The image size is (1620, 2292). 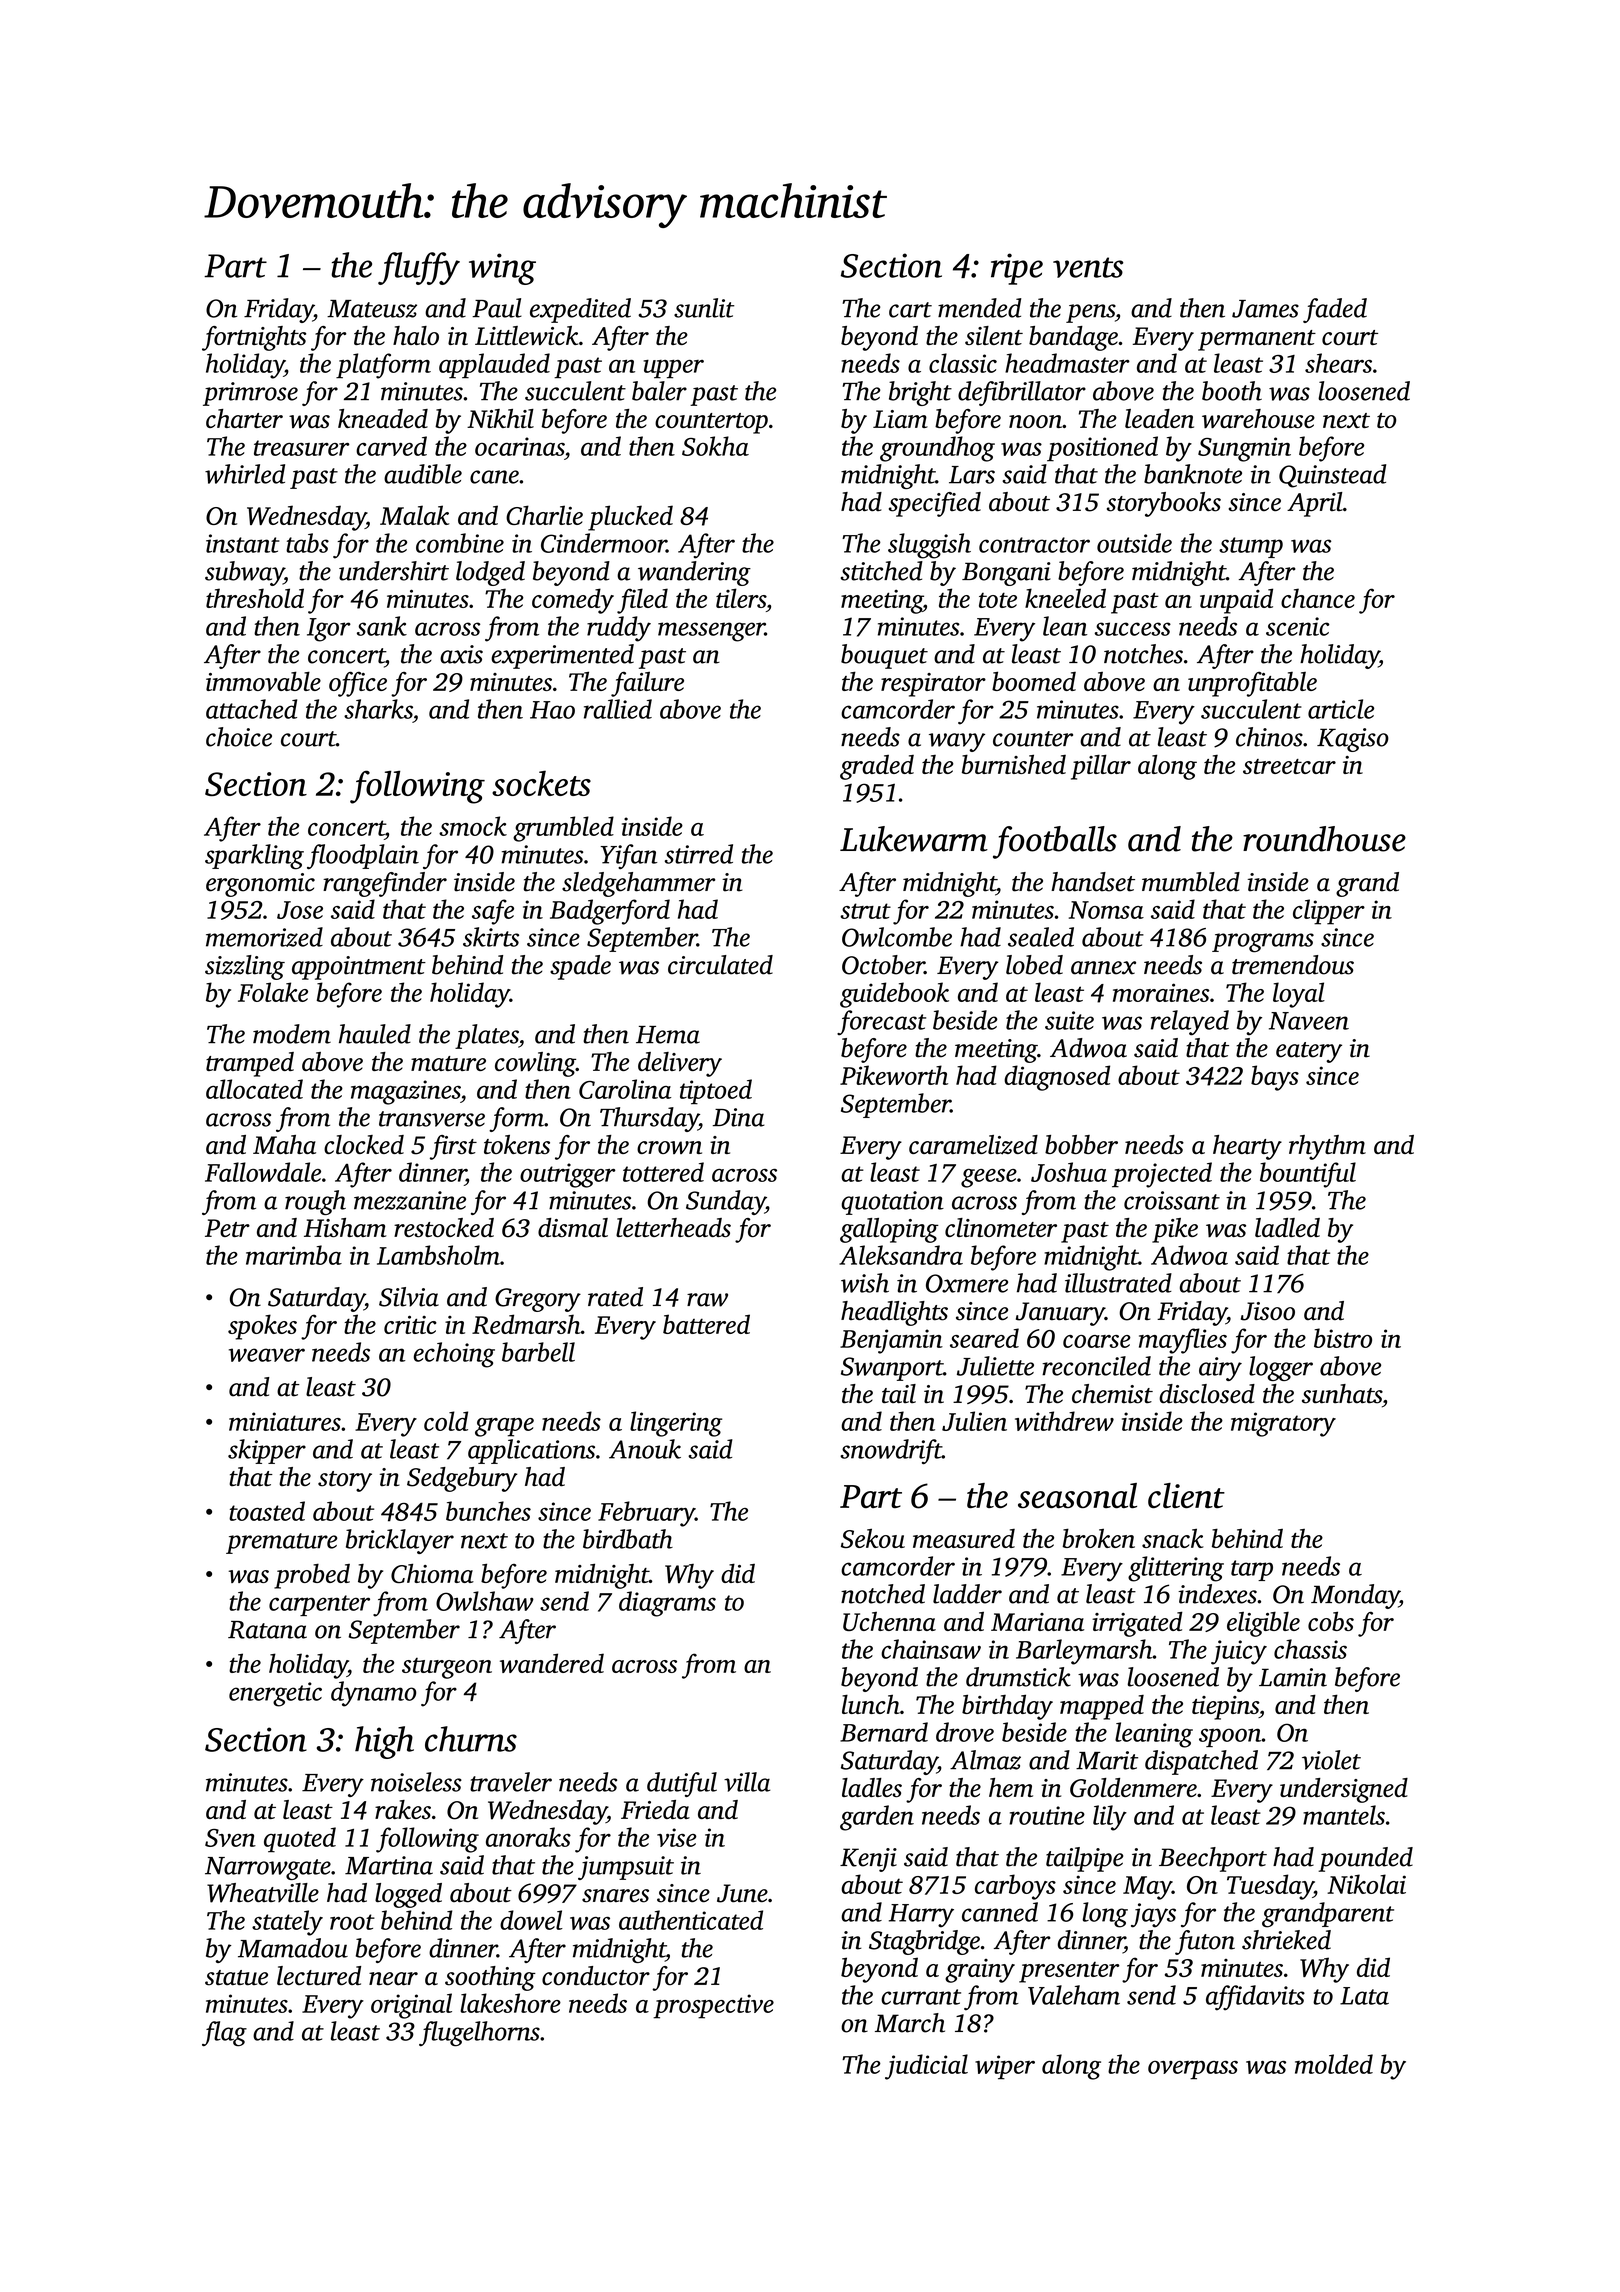 I want to click on wavy, so click(x=957, y=742).
